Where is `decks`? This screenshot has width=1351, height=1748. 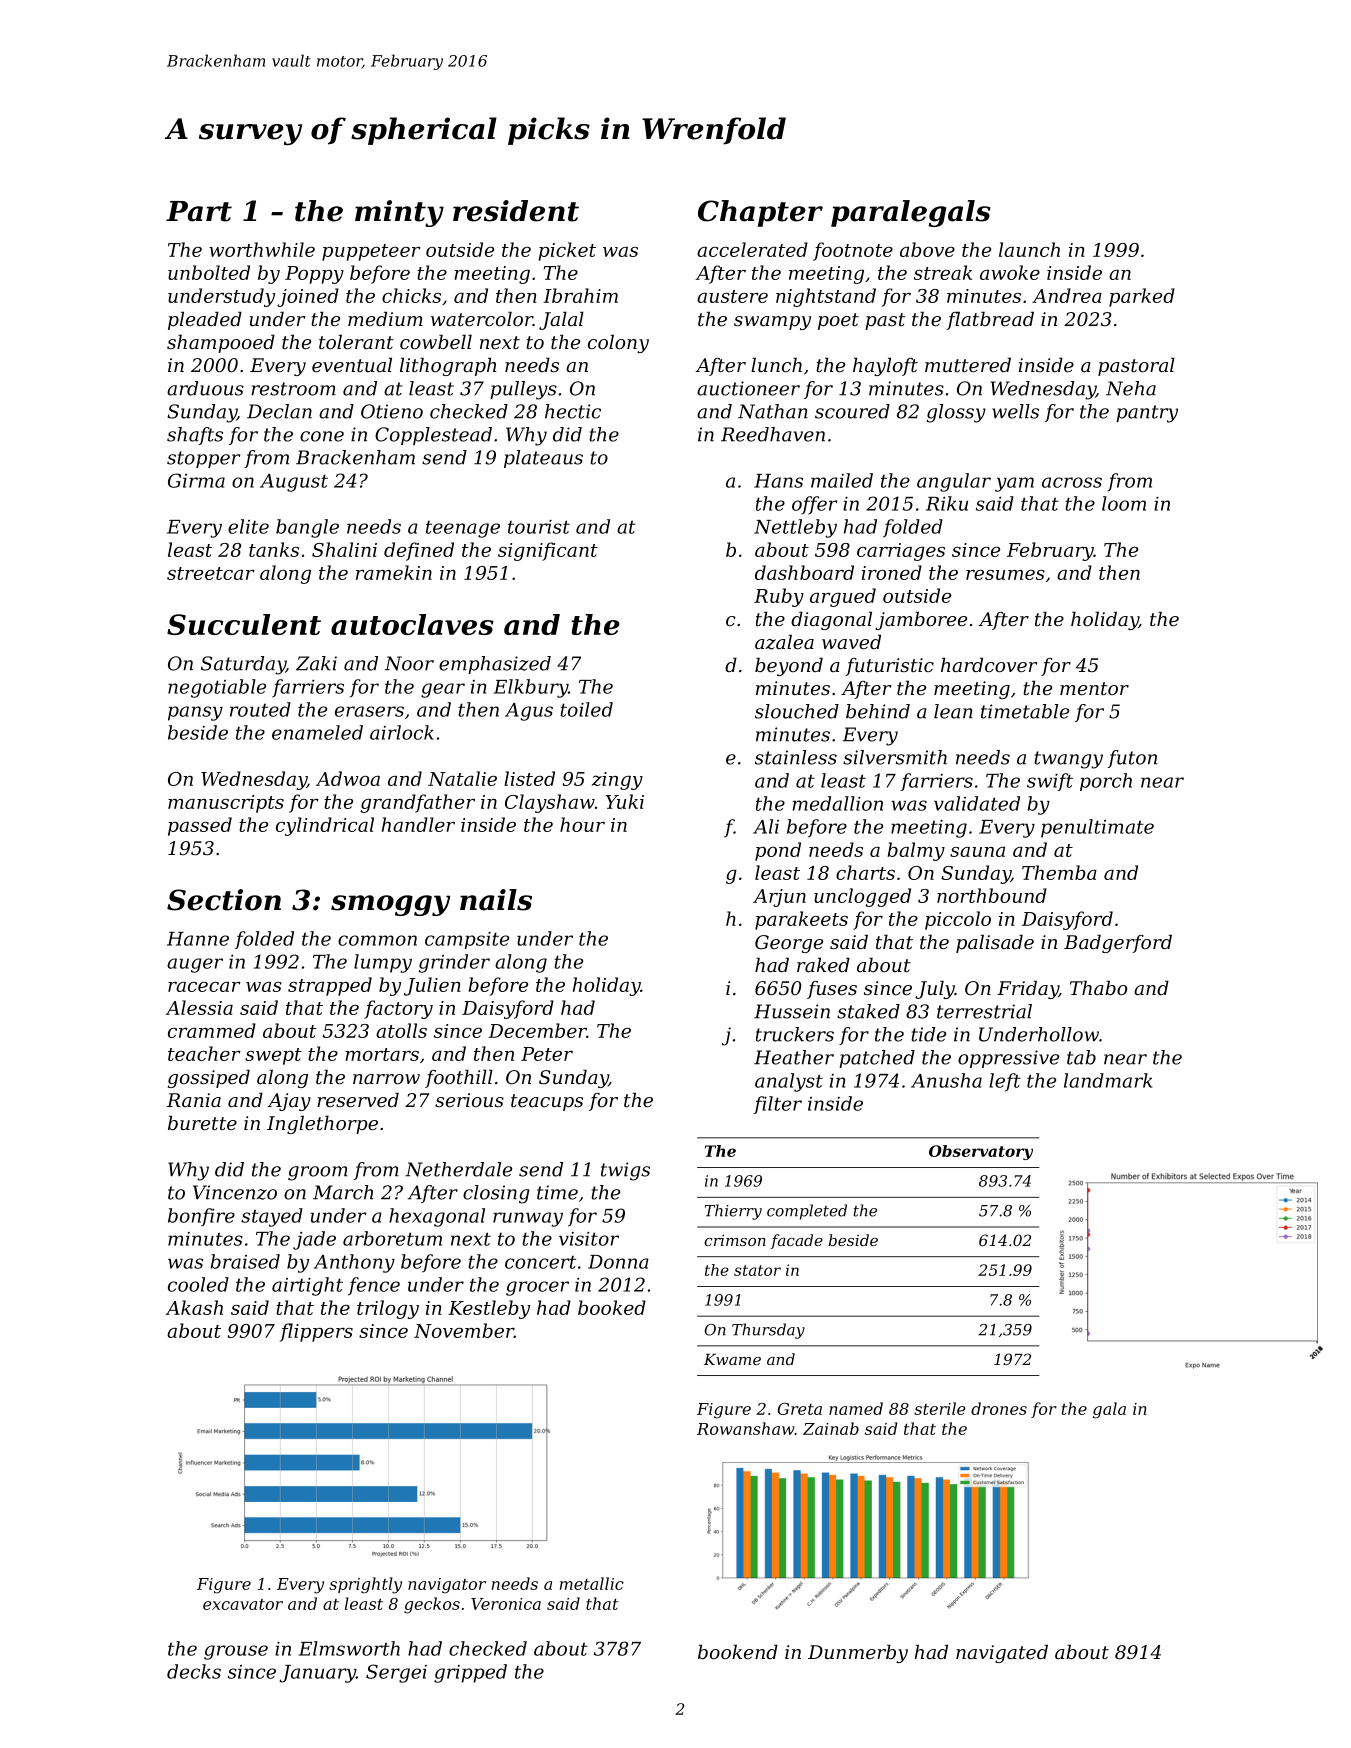
decks is located at coordinates (194, 1671).
